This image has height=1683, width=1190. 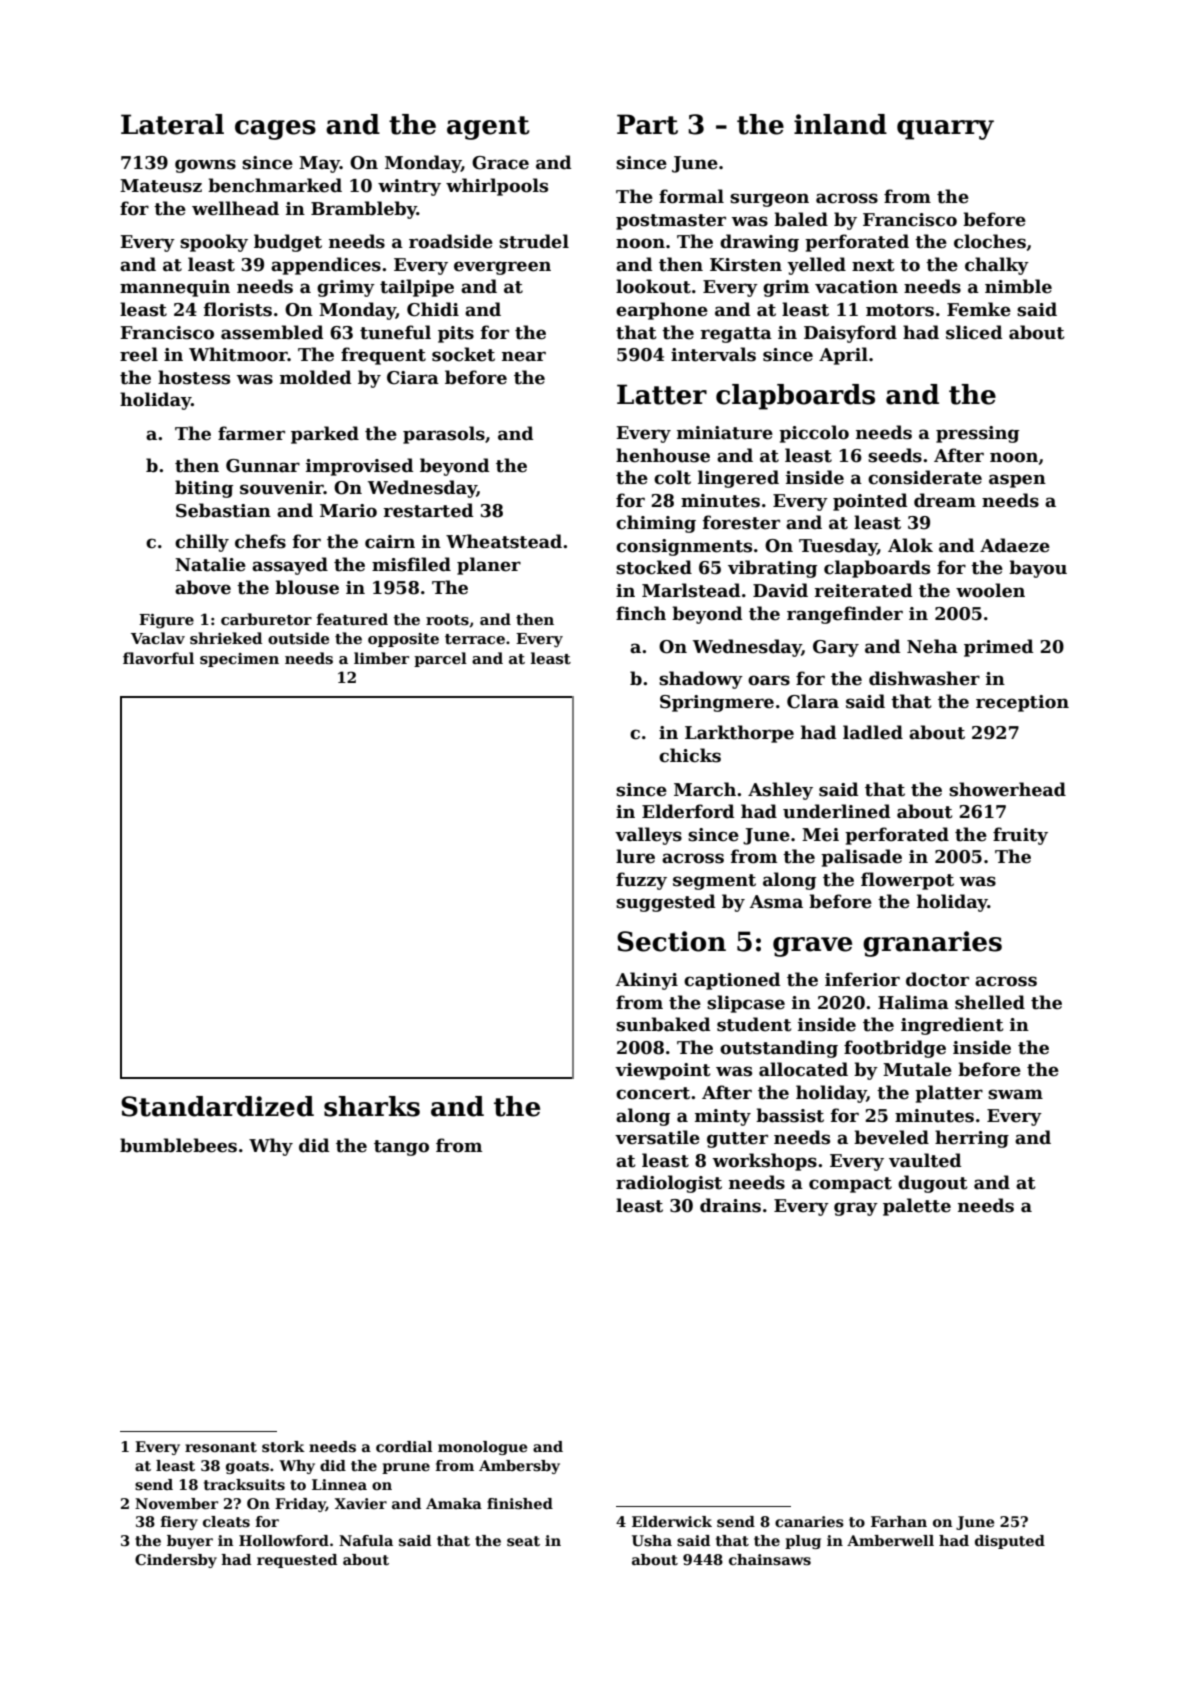 I want to click on miniature, so click(x=725, y=433).
